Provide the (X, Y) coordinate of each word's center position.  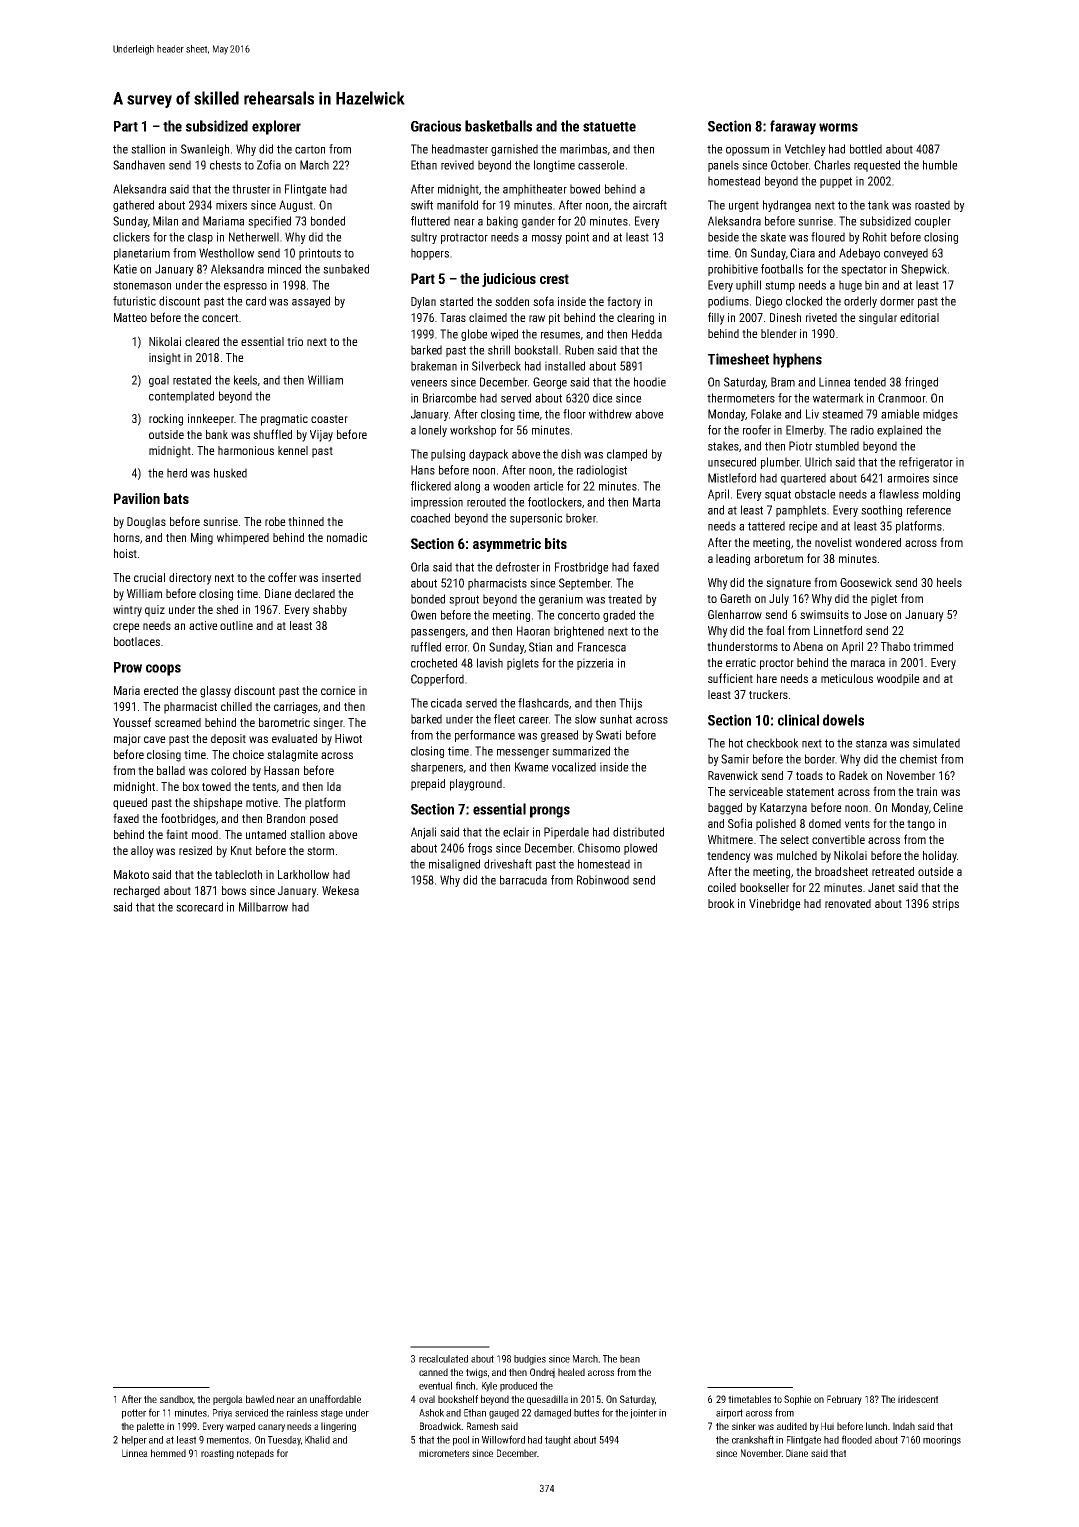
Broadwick (440, 1426)
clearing (635, 319)
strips (945, 905)
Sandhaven (139, 165)
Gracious (436, 126)
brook (721, 903)
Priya (222, 1414)
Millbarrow (263, 907)
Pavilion (137, 498)
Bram (783, 382)
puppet (836, 182)
